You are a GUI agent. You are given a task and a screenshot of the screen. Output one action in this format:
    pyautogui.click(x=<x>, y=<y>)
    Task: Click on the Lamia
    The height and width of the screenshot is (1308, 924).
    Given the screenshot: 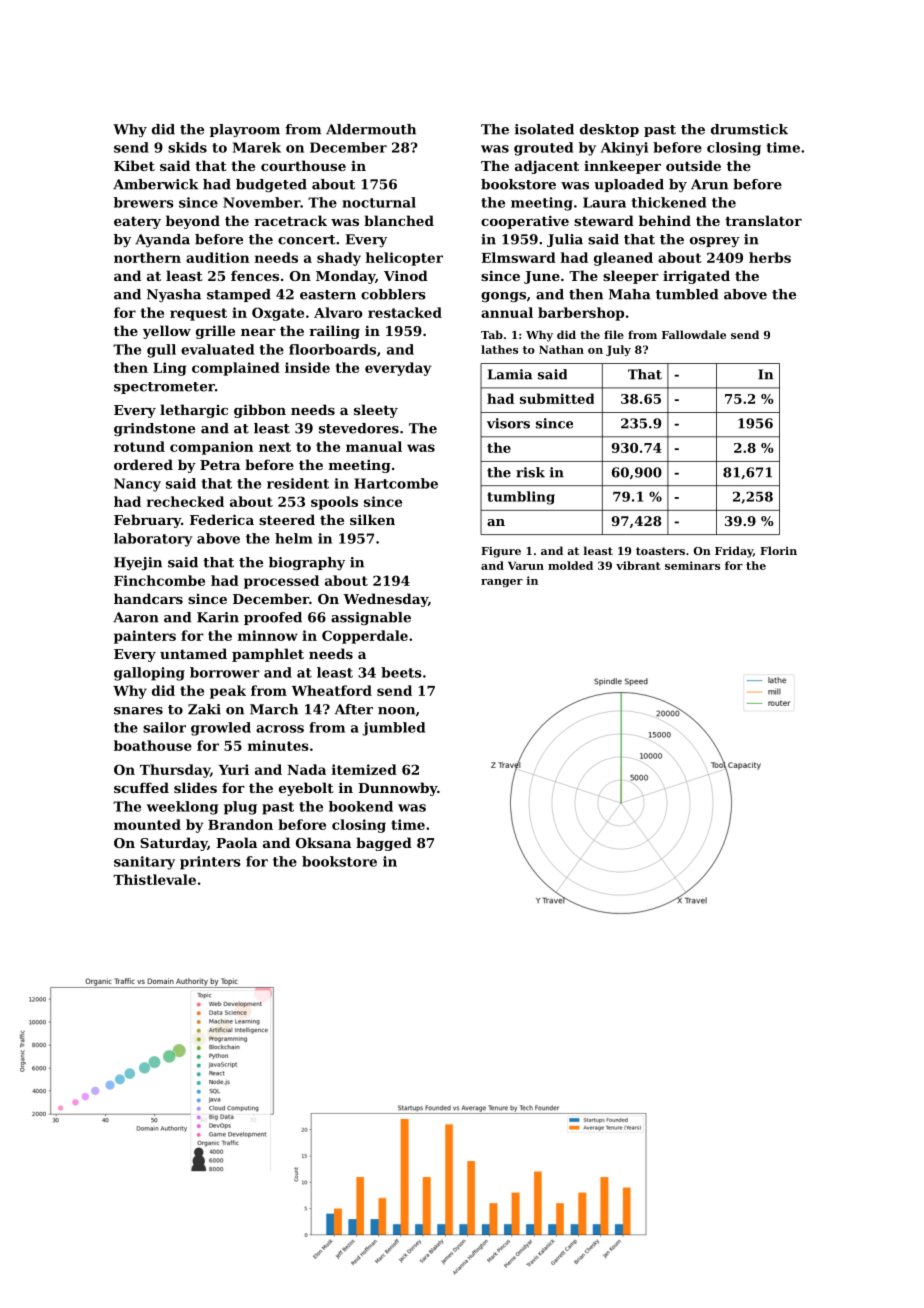 What is the action you would take?
    pyautogui.click(x=510, y=374)
